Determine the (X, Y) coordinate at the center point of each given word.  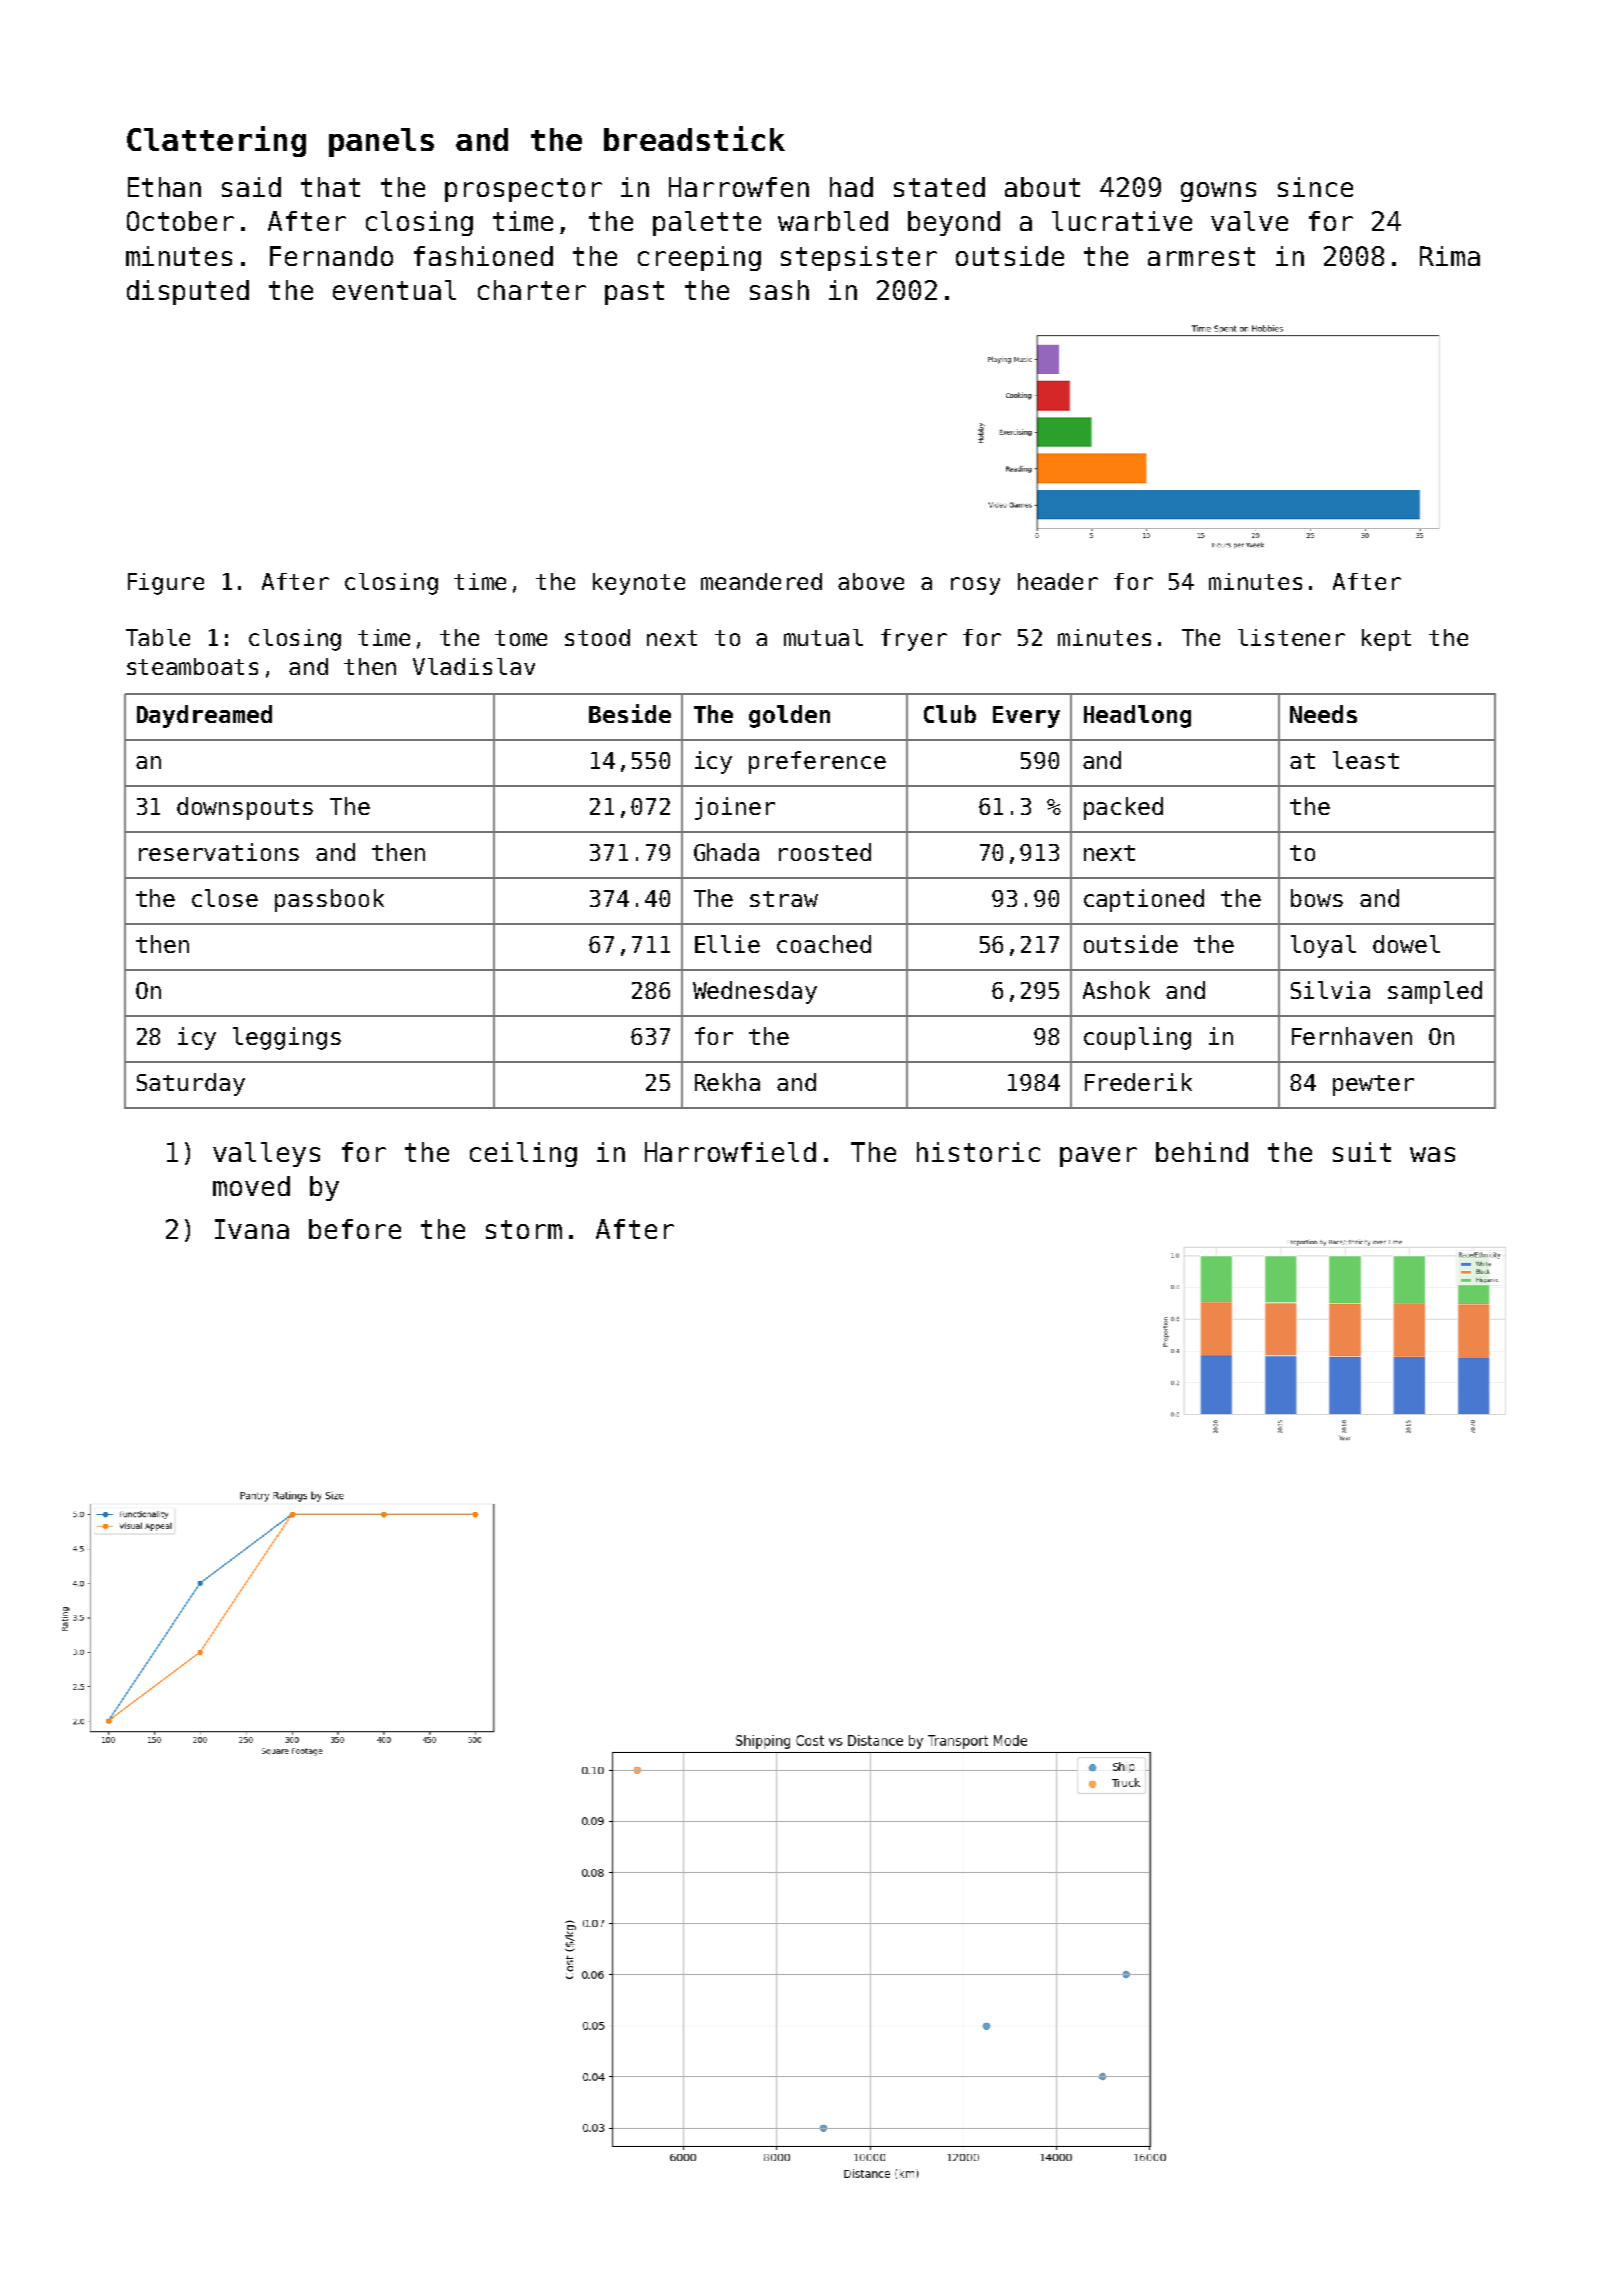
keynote (639, 584)
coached (824, 944)
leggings (287, 1038)
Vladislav (474, 666)
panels (381, 142)
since (1315, 187)
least (1366, 760)
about (1042, 187)
